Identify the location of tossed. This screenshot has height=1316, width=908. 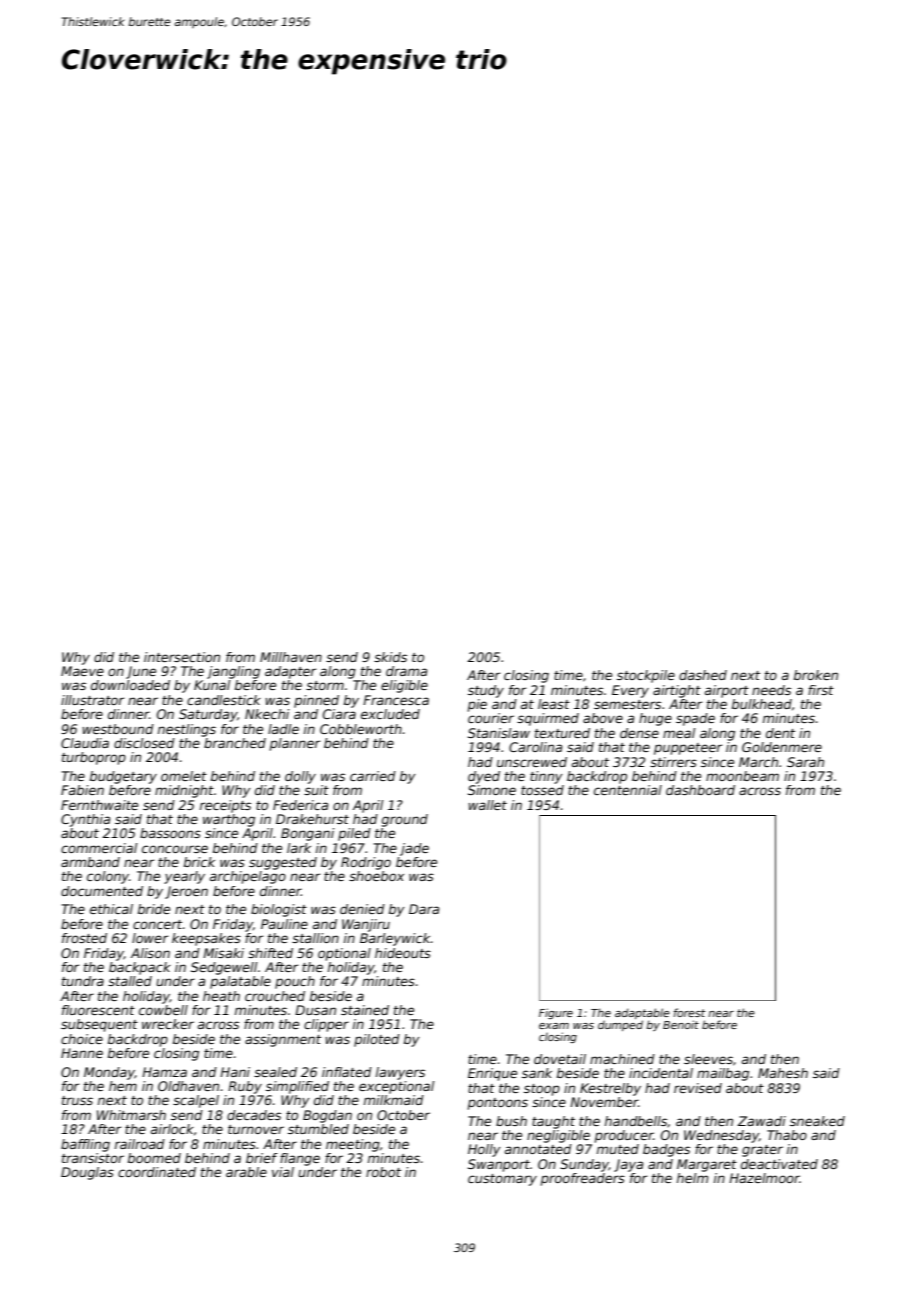
(542, 790).
